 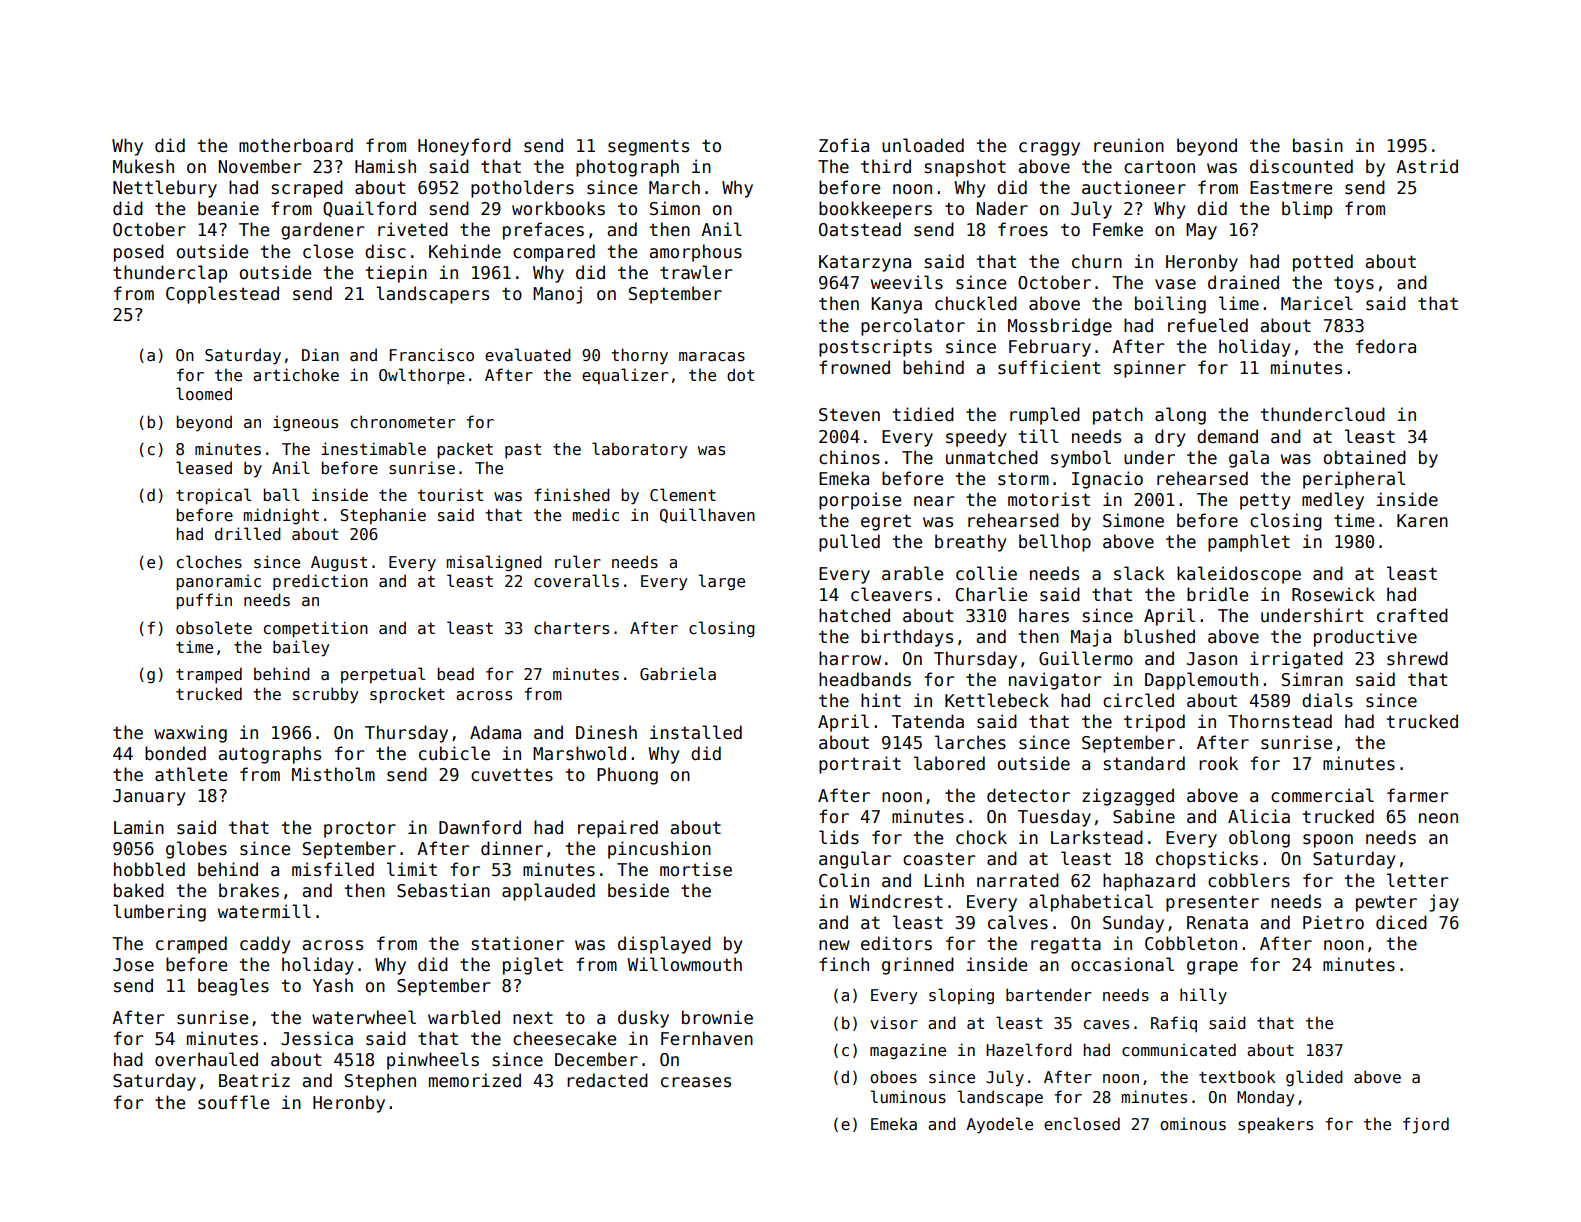 I want to click on Ayodele, so click(x=999, y=1125).
